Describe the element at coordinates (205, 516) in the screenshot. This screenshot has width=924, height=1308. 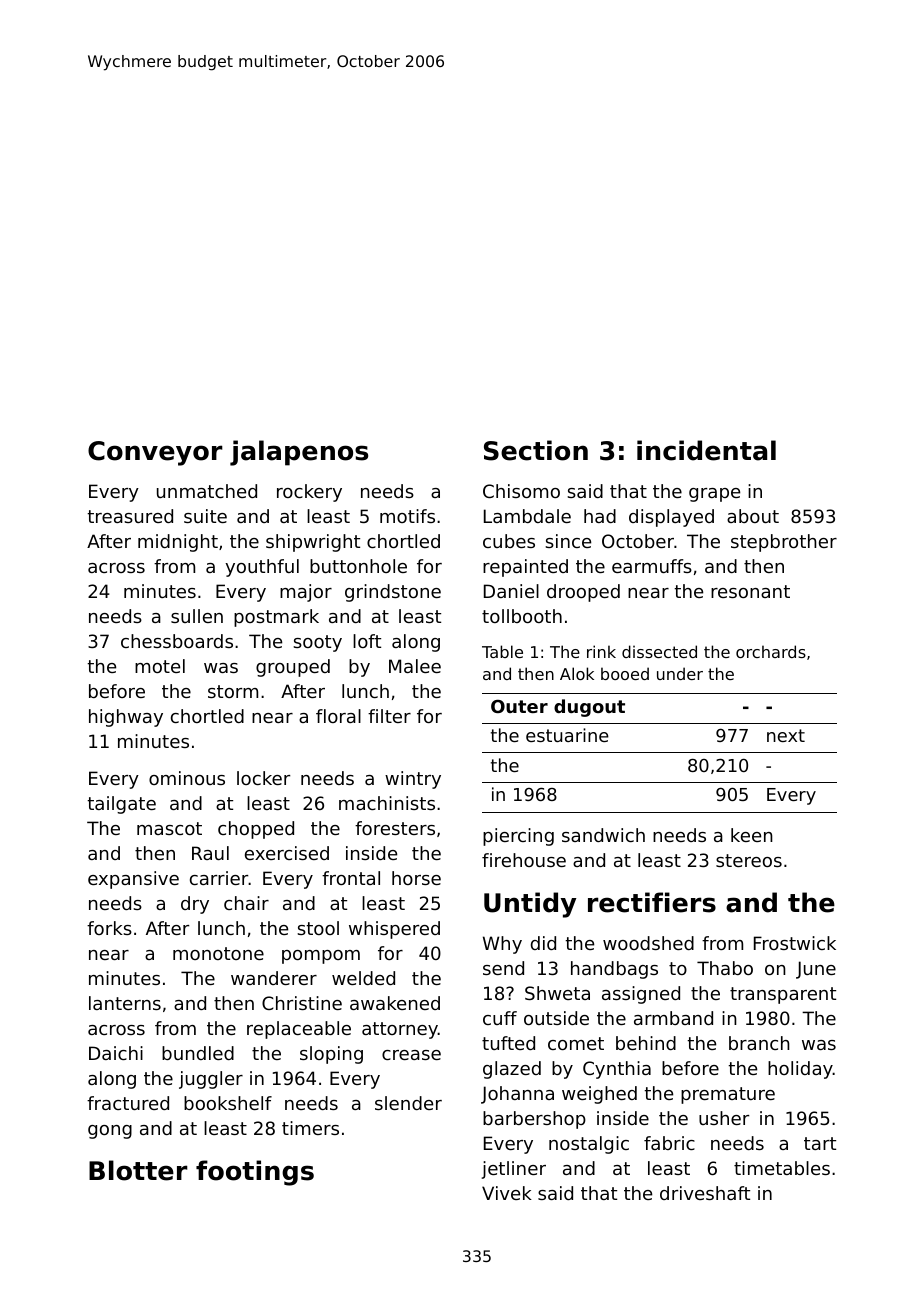
I see `suite` at that location.
